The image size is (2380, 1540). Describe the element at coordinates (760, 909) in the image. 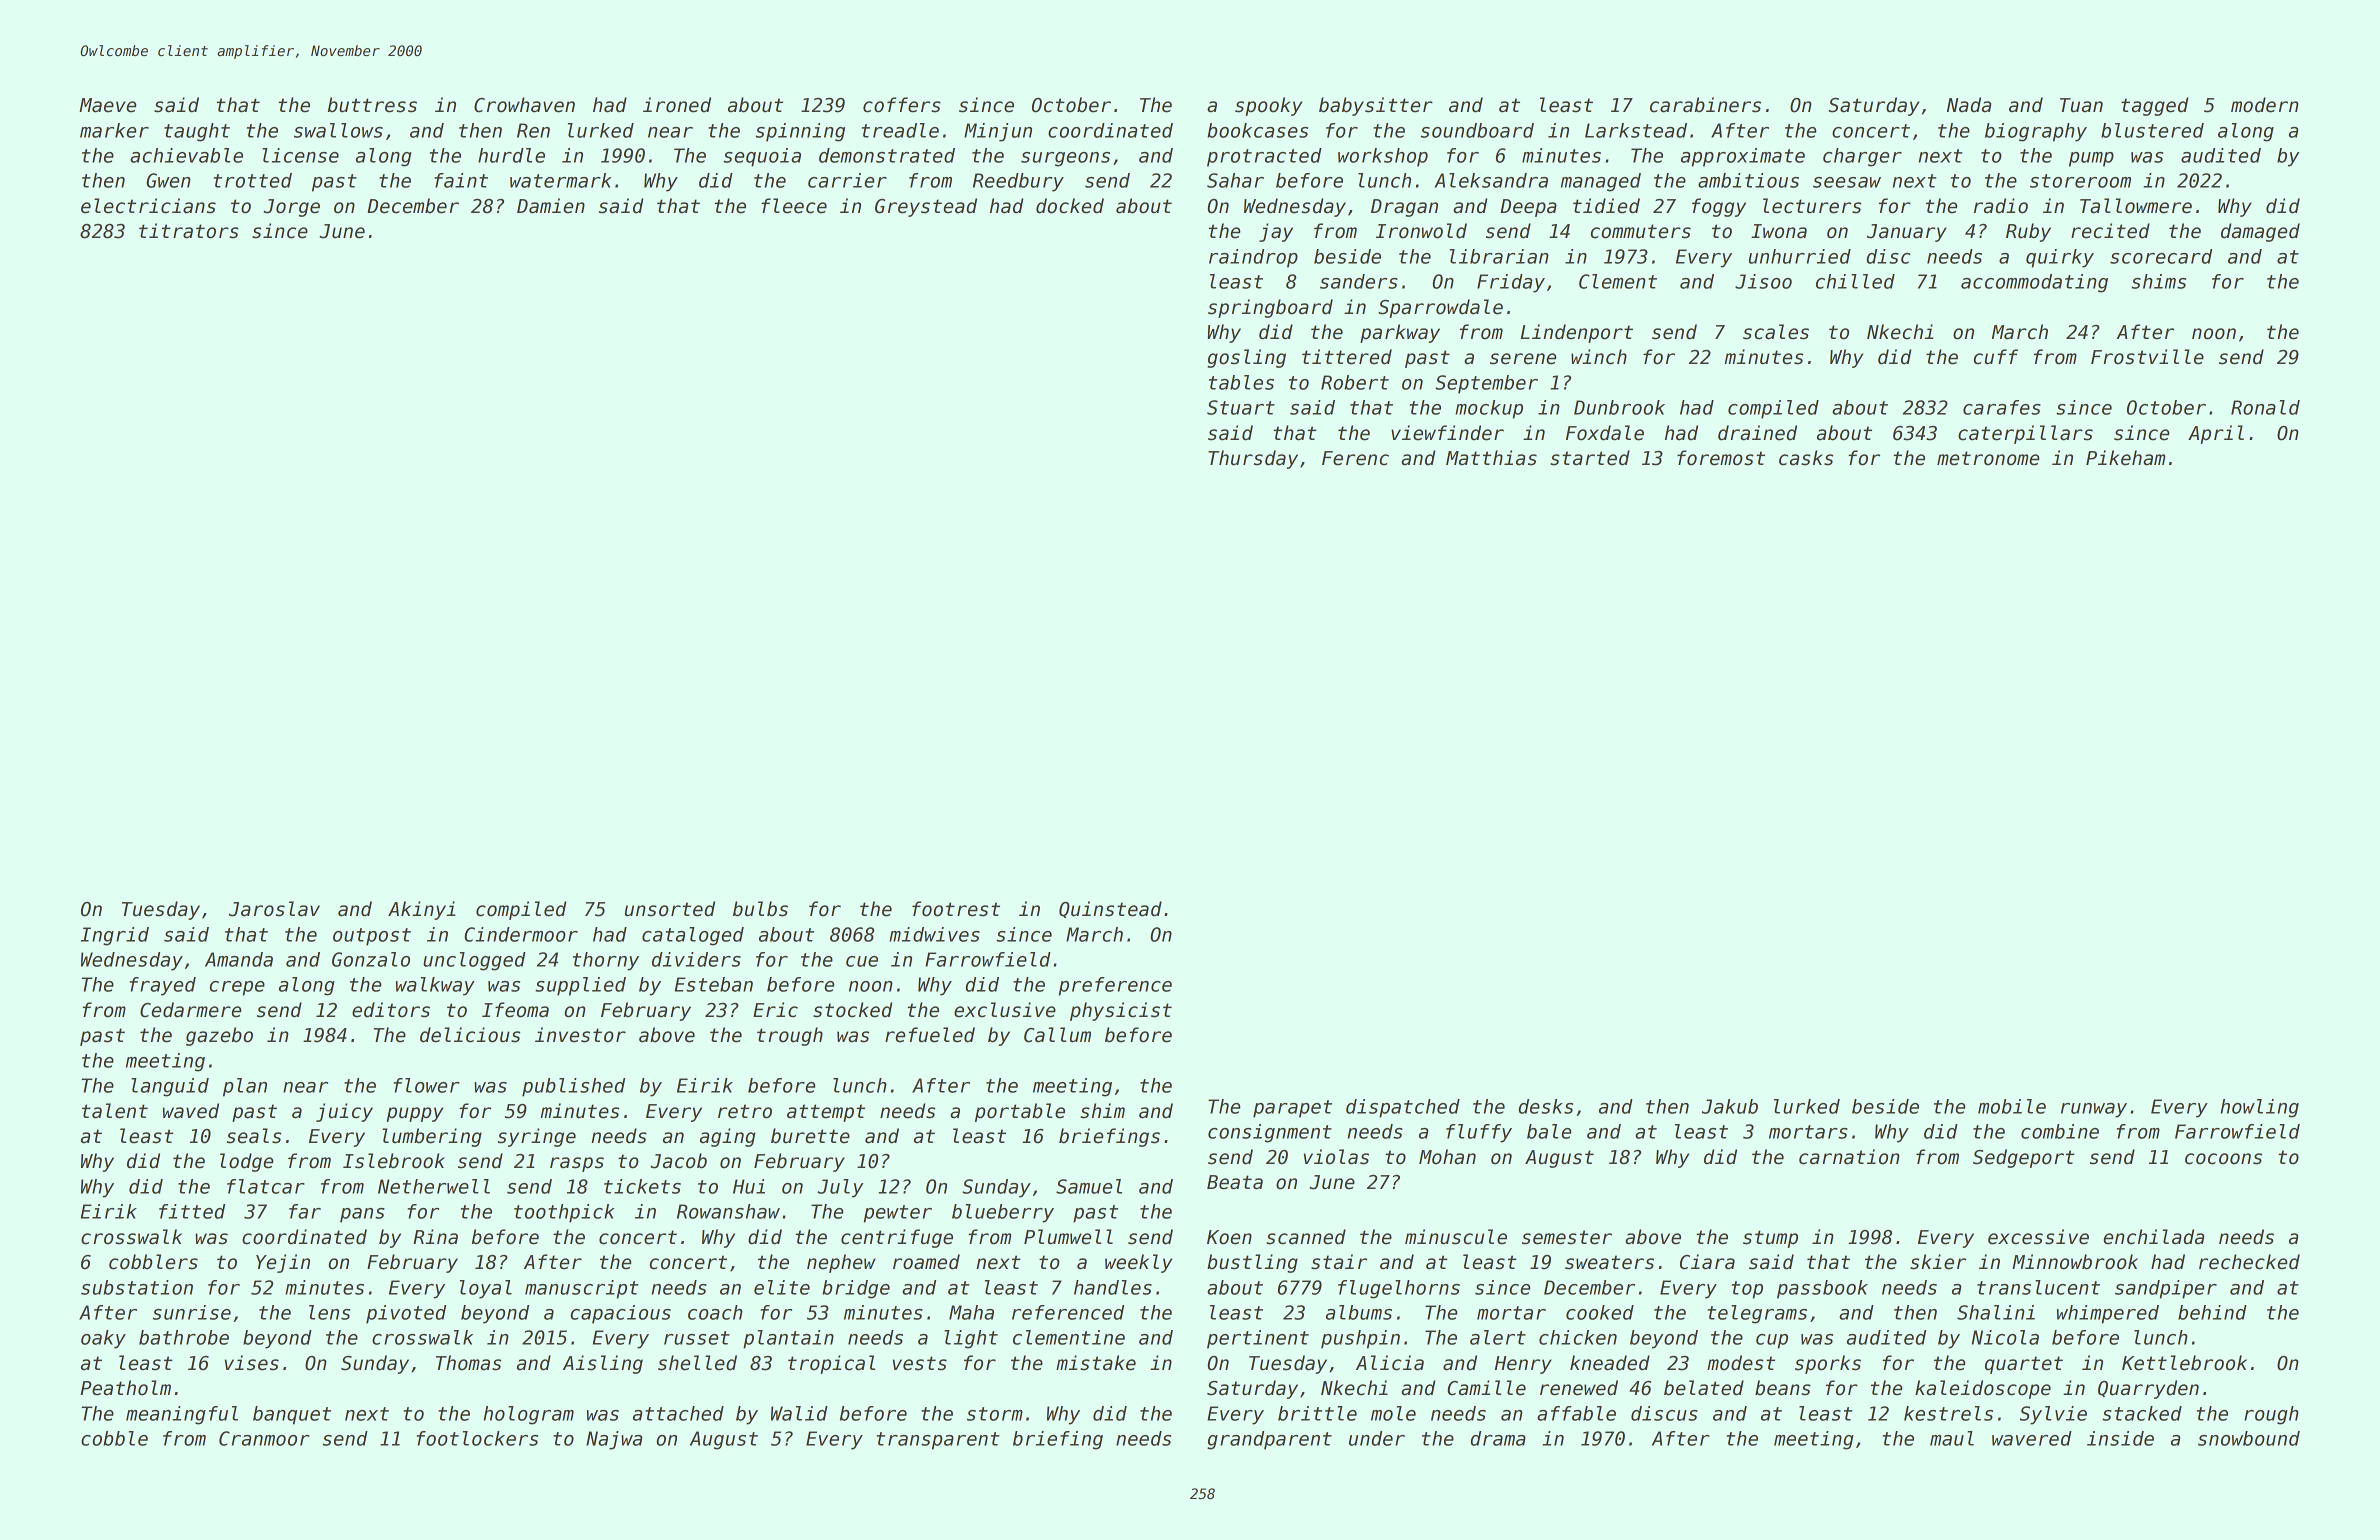

I see `bulbs` at that location.
